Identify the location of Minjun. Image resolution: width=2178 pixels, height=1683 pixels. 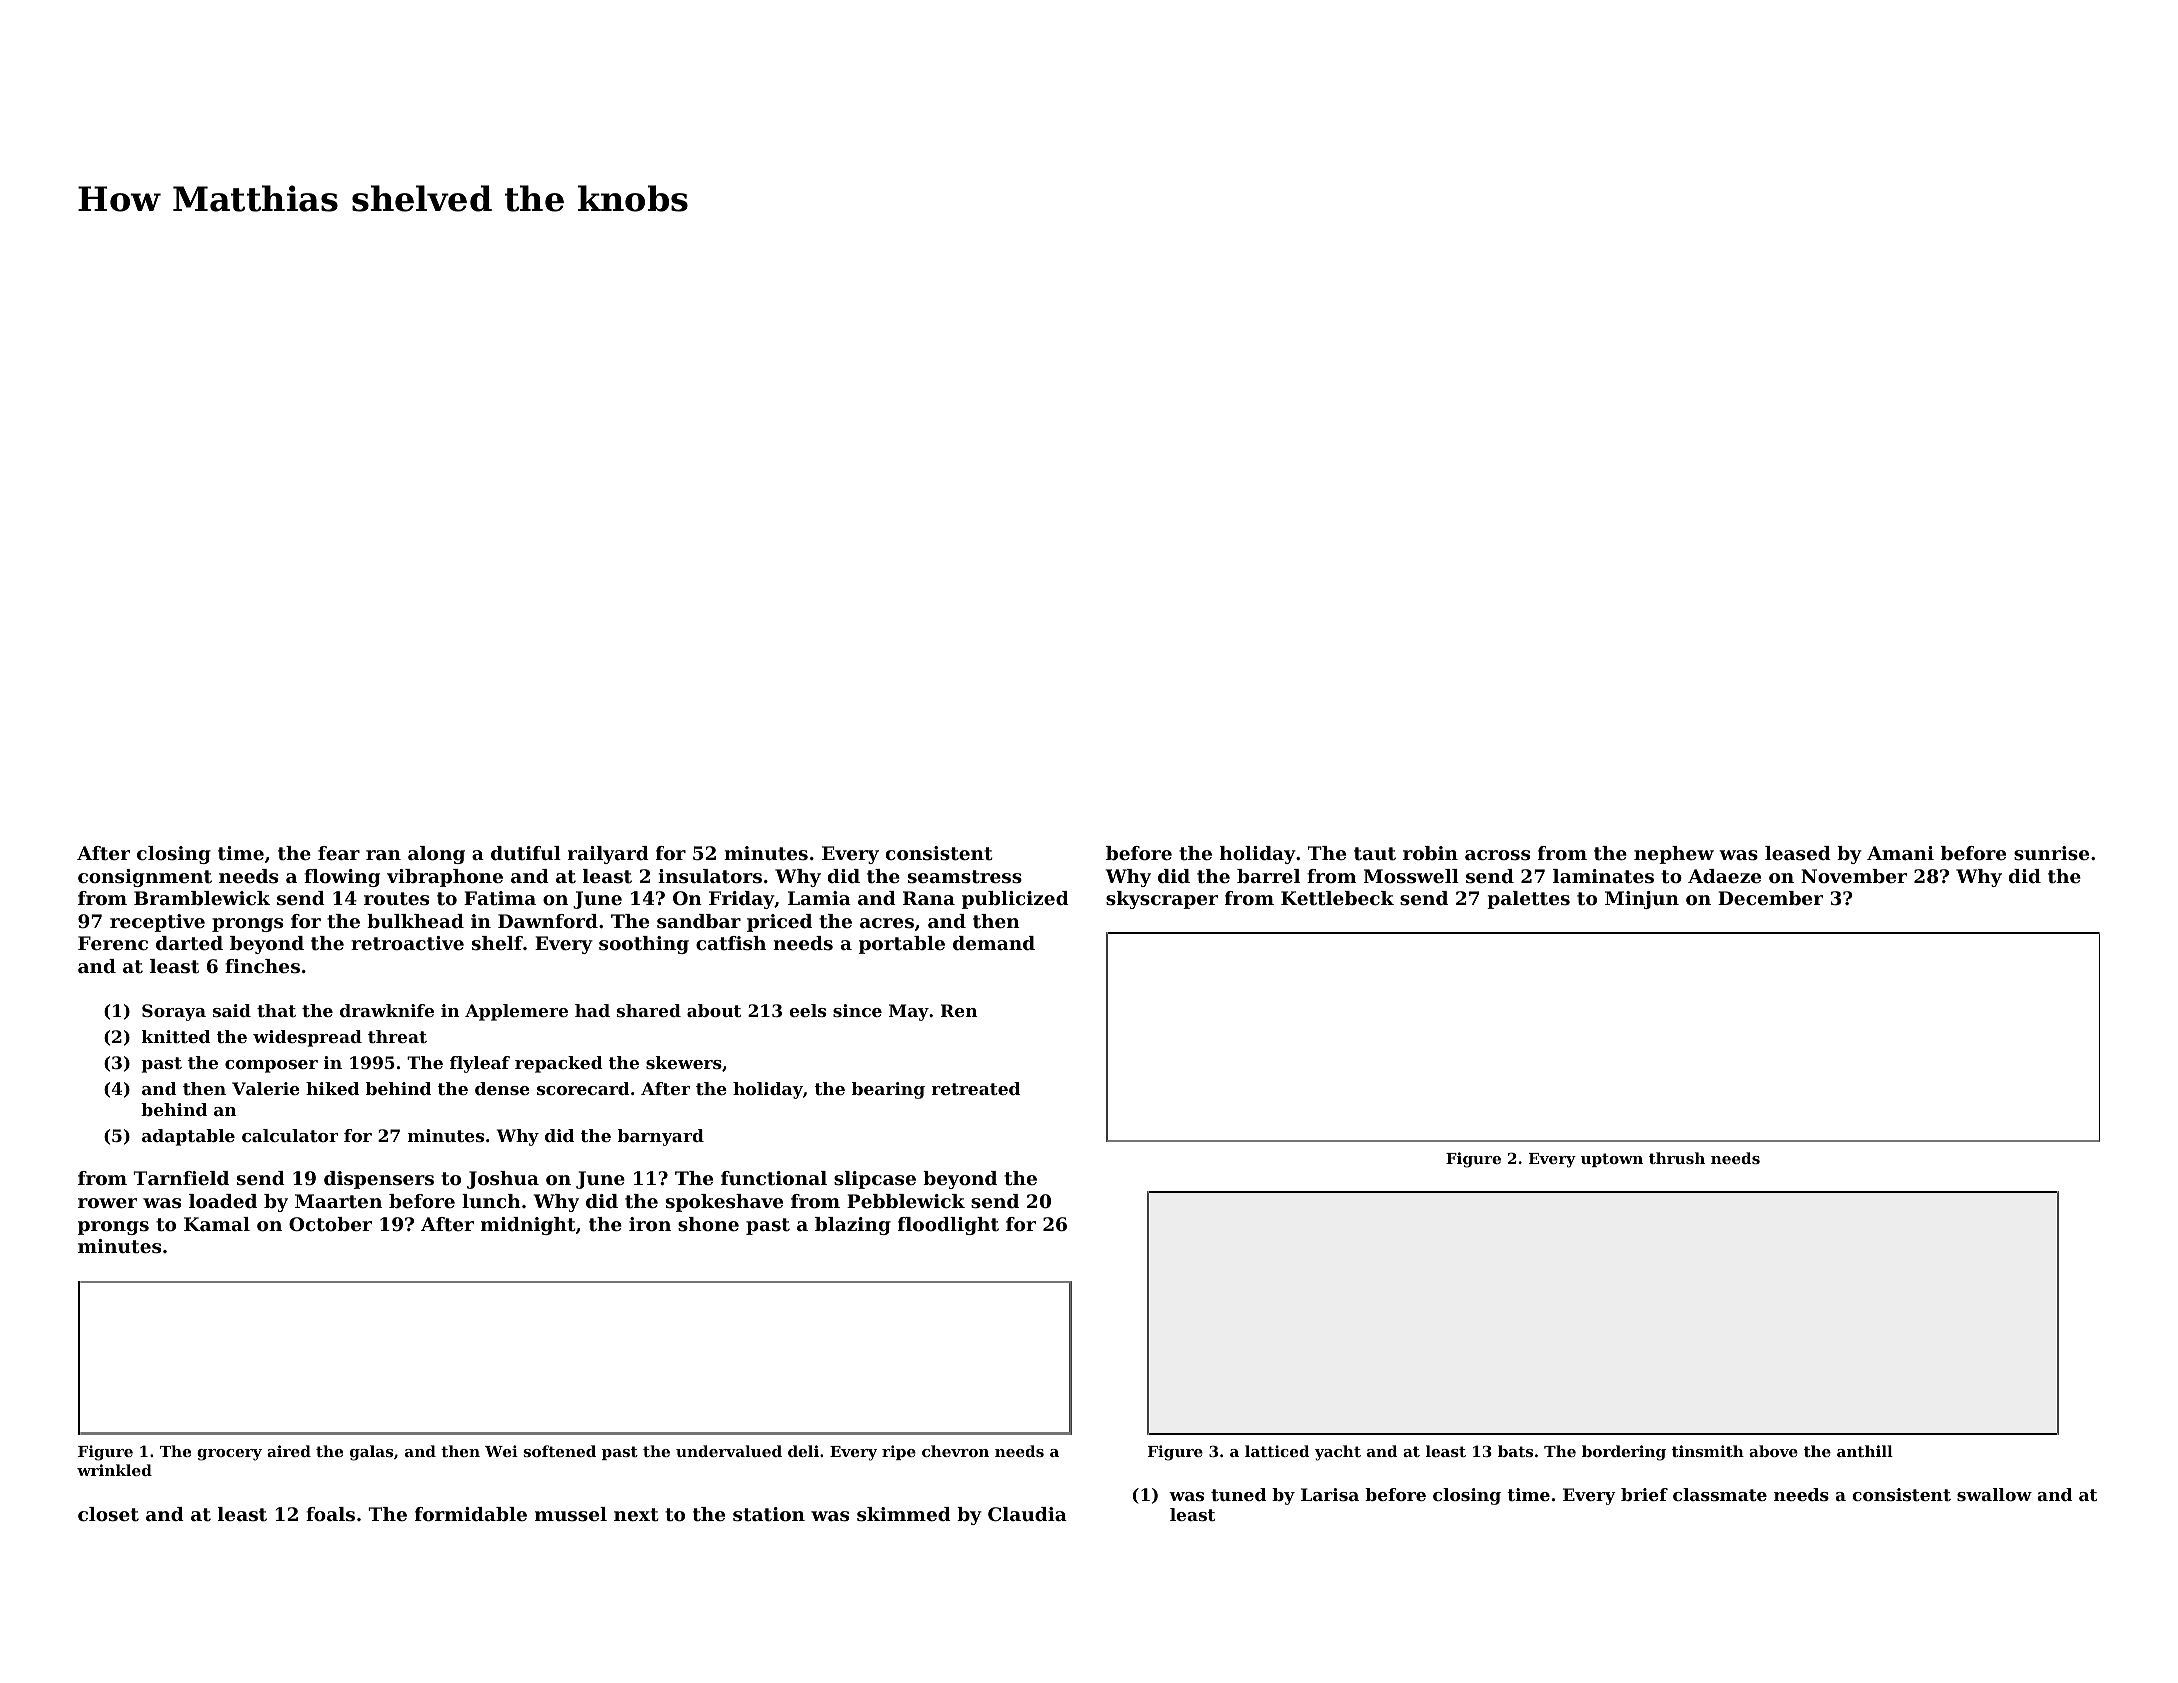
(1642, 900).
